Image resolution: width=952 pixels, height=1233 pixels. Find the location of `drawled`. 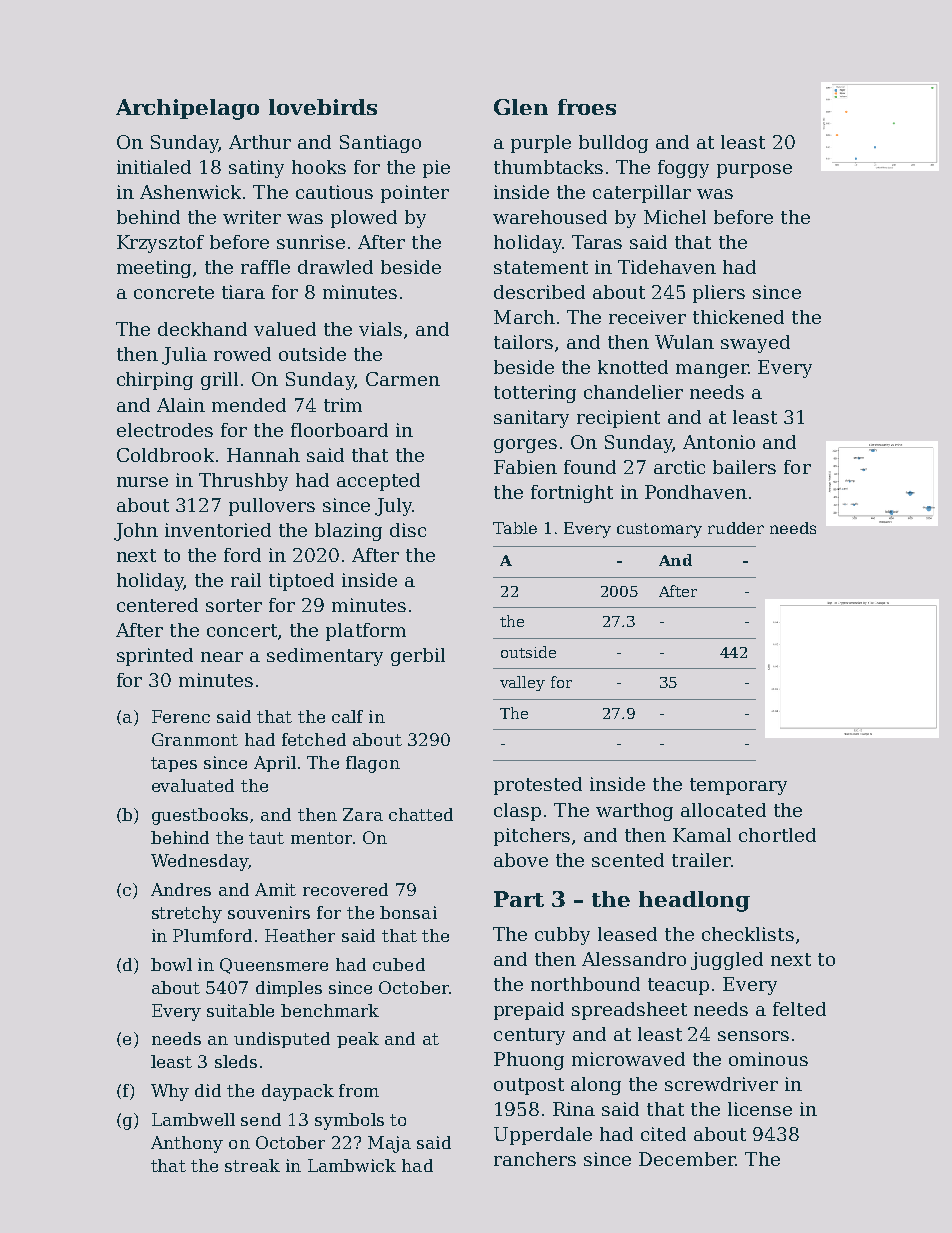

drawled is located at coordinates (335, 267).
